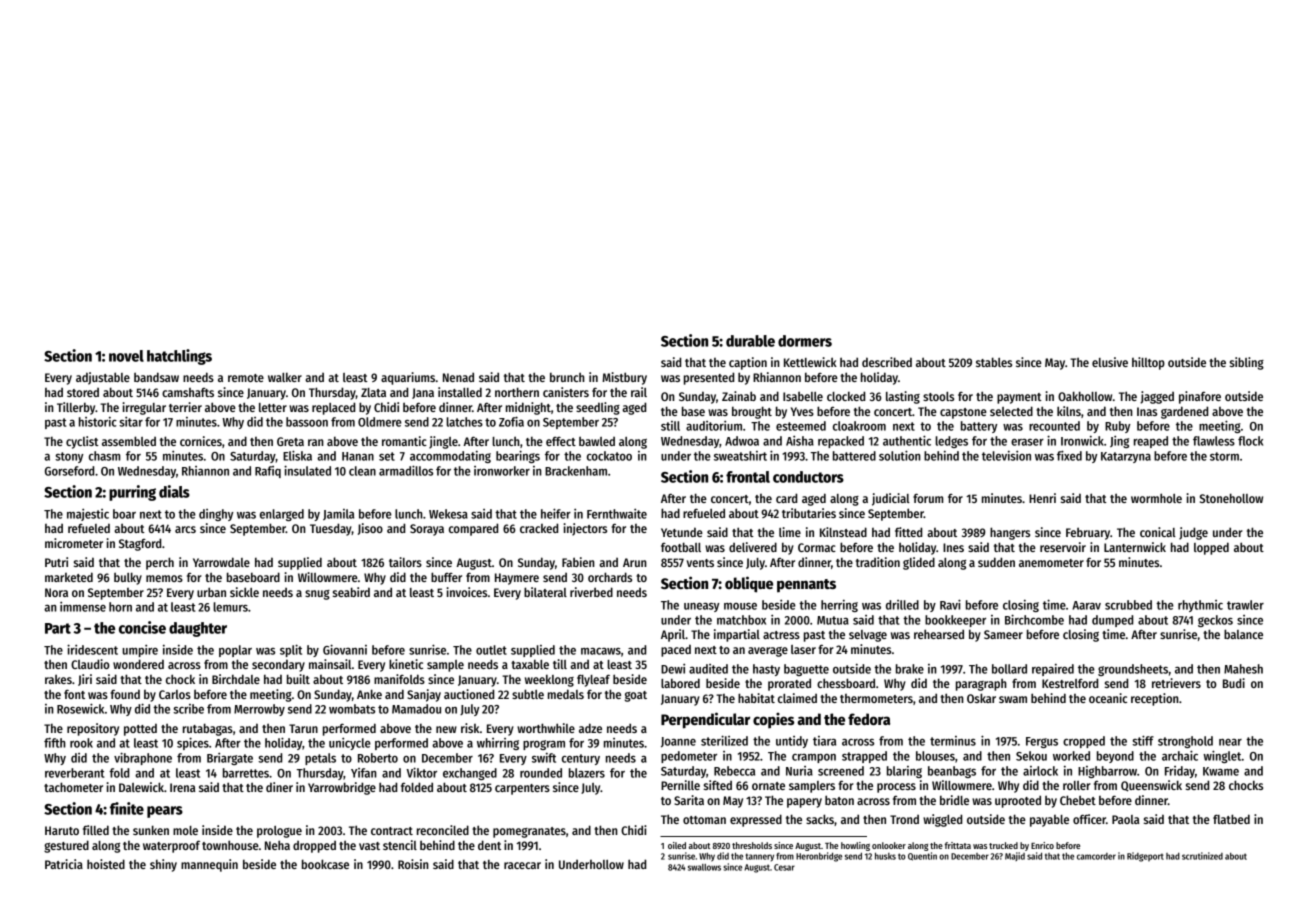 Image resolution: width=1308 pixels, height=924 pixels. I want to click on conical, so click(1158, 532).
